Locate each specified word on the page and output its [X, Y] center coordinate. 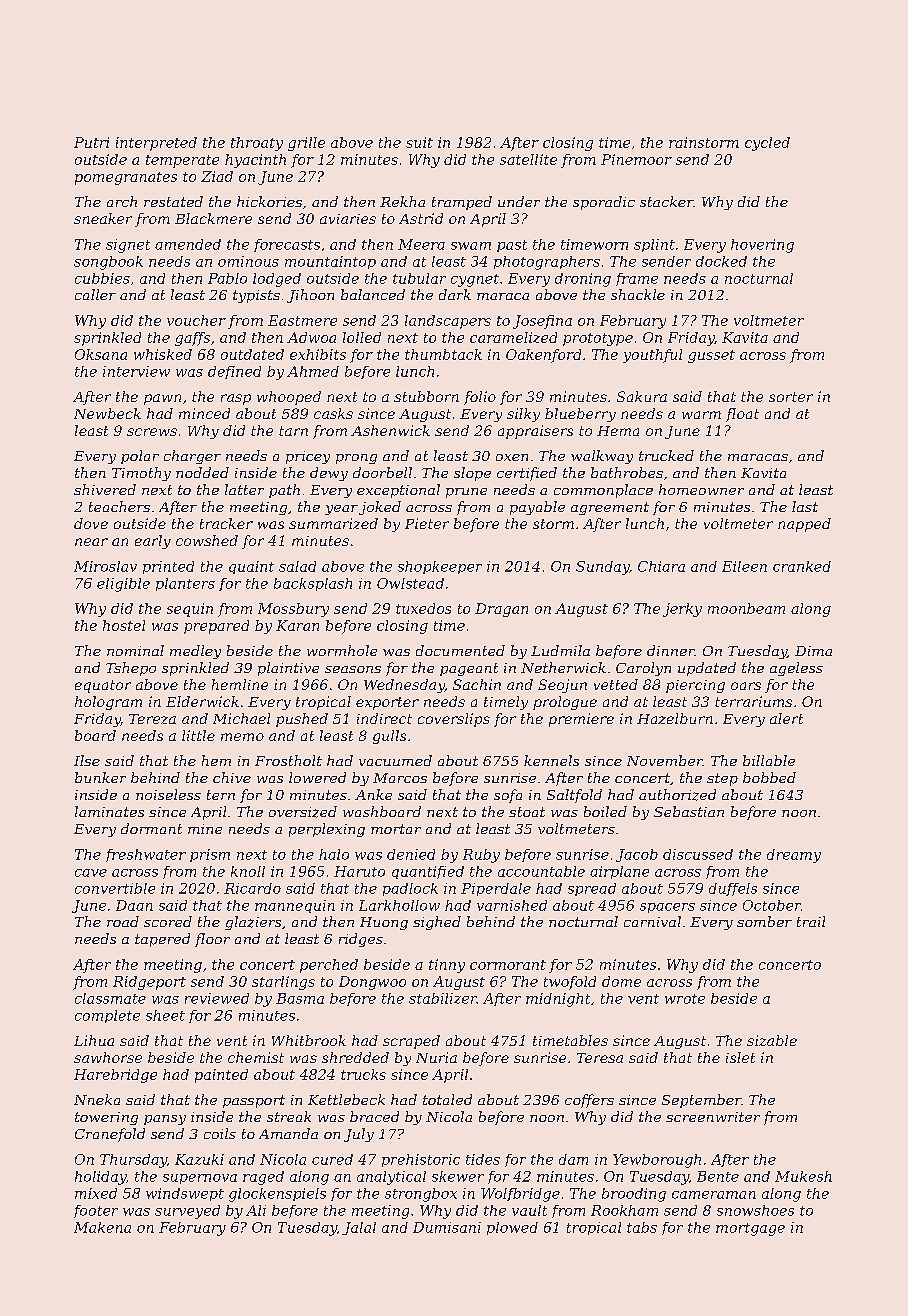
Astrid [421, 218]
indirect [384, 718]
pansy [165, 1120]
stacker [666, 201]
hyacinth [255, 161]
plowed [512, 1228]
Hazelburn [675, 718]
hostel [124, 625]
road [123, 921]
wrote [685, 999]
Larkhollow [399, 905]
